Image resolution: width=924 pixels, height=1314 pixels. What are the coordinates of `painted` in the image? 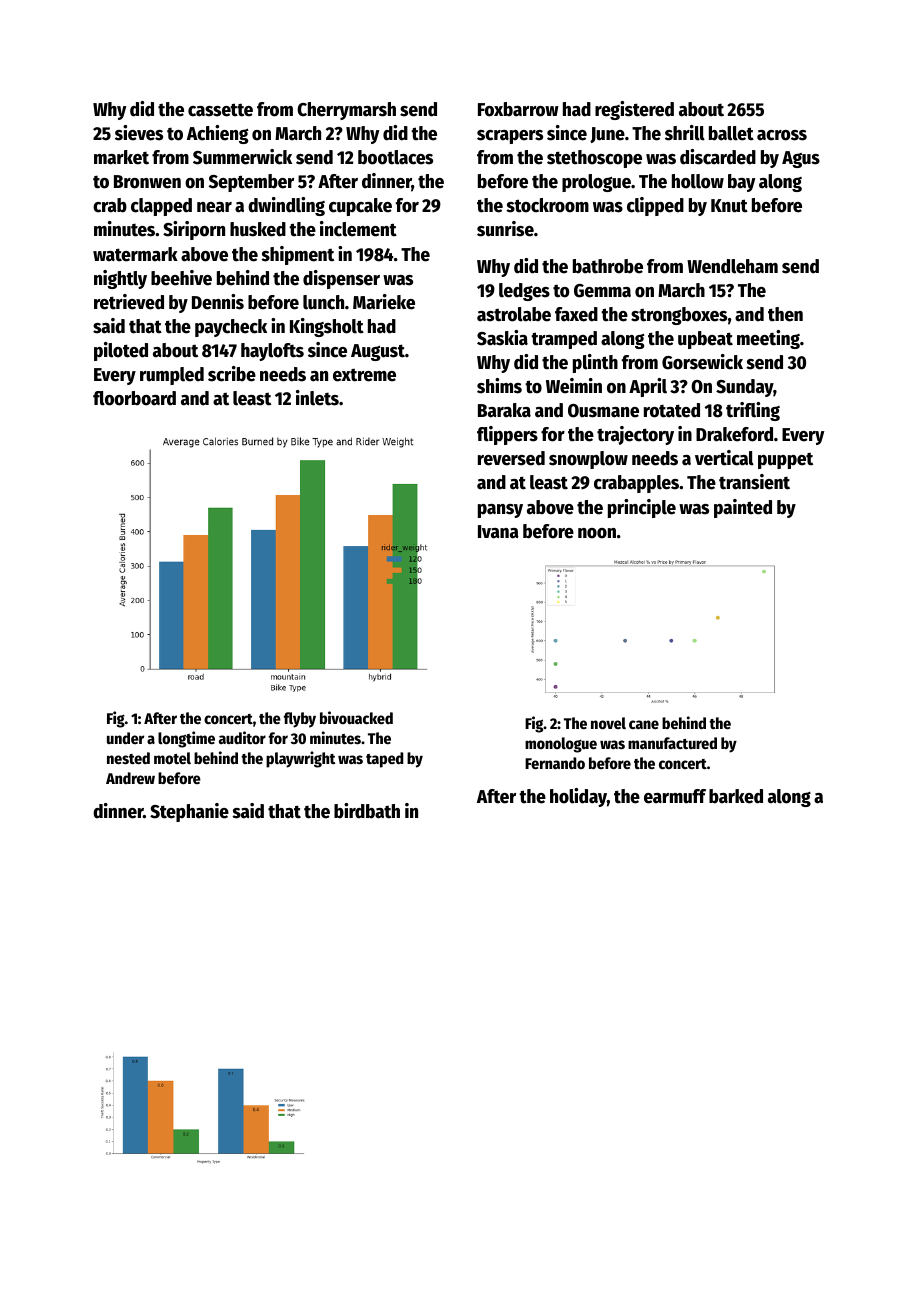 It's located at (743, 508).
